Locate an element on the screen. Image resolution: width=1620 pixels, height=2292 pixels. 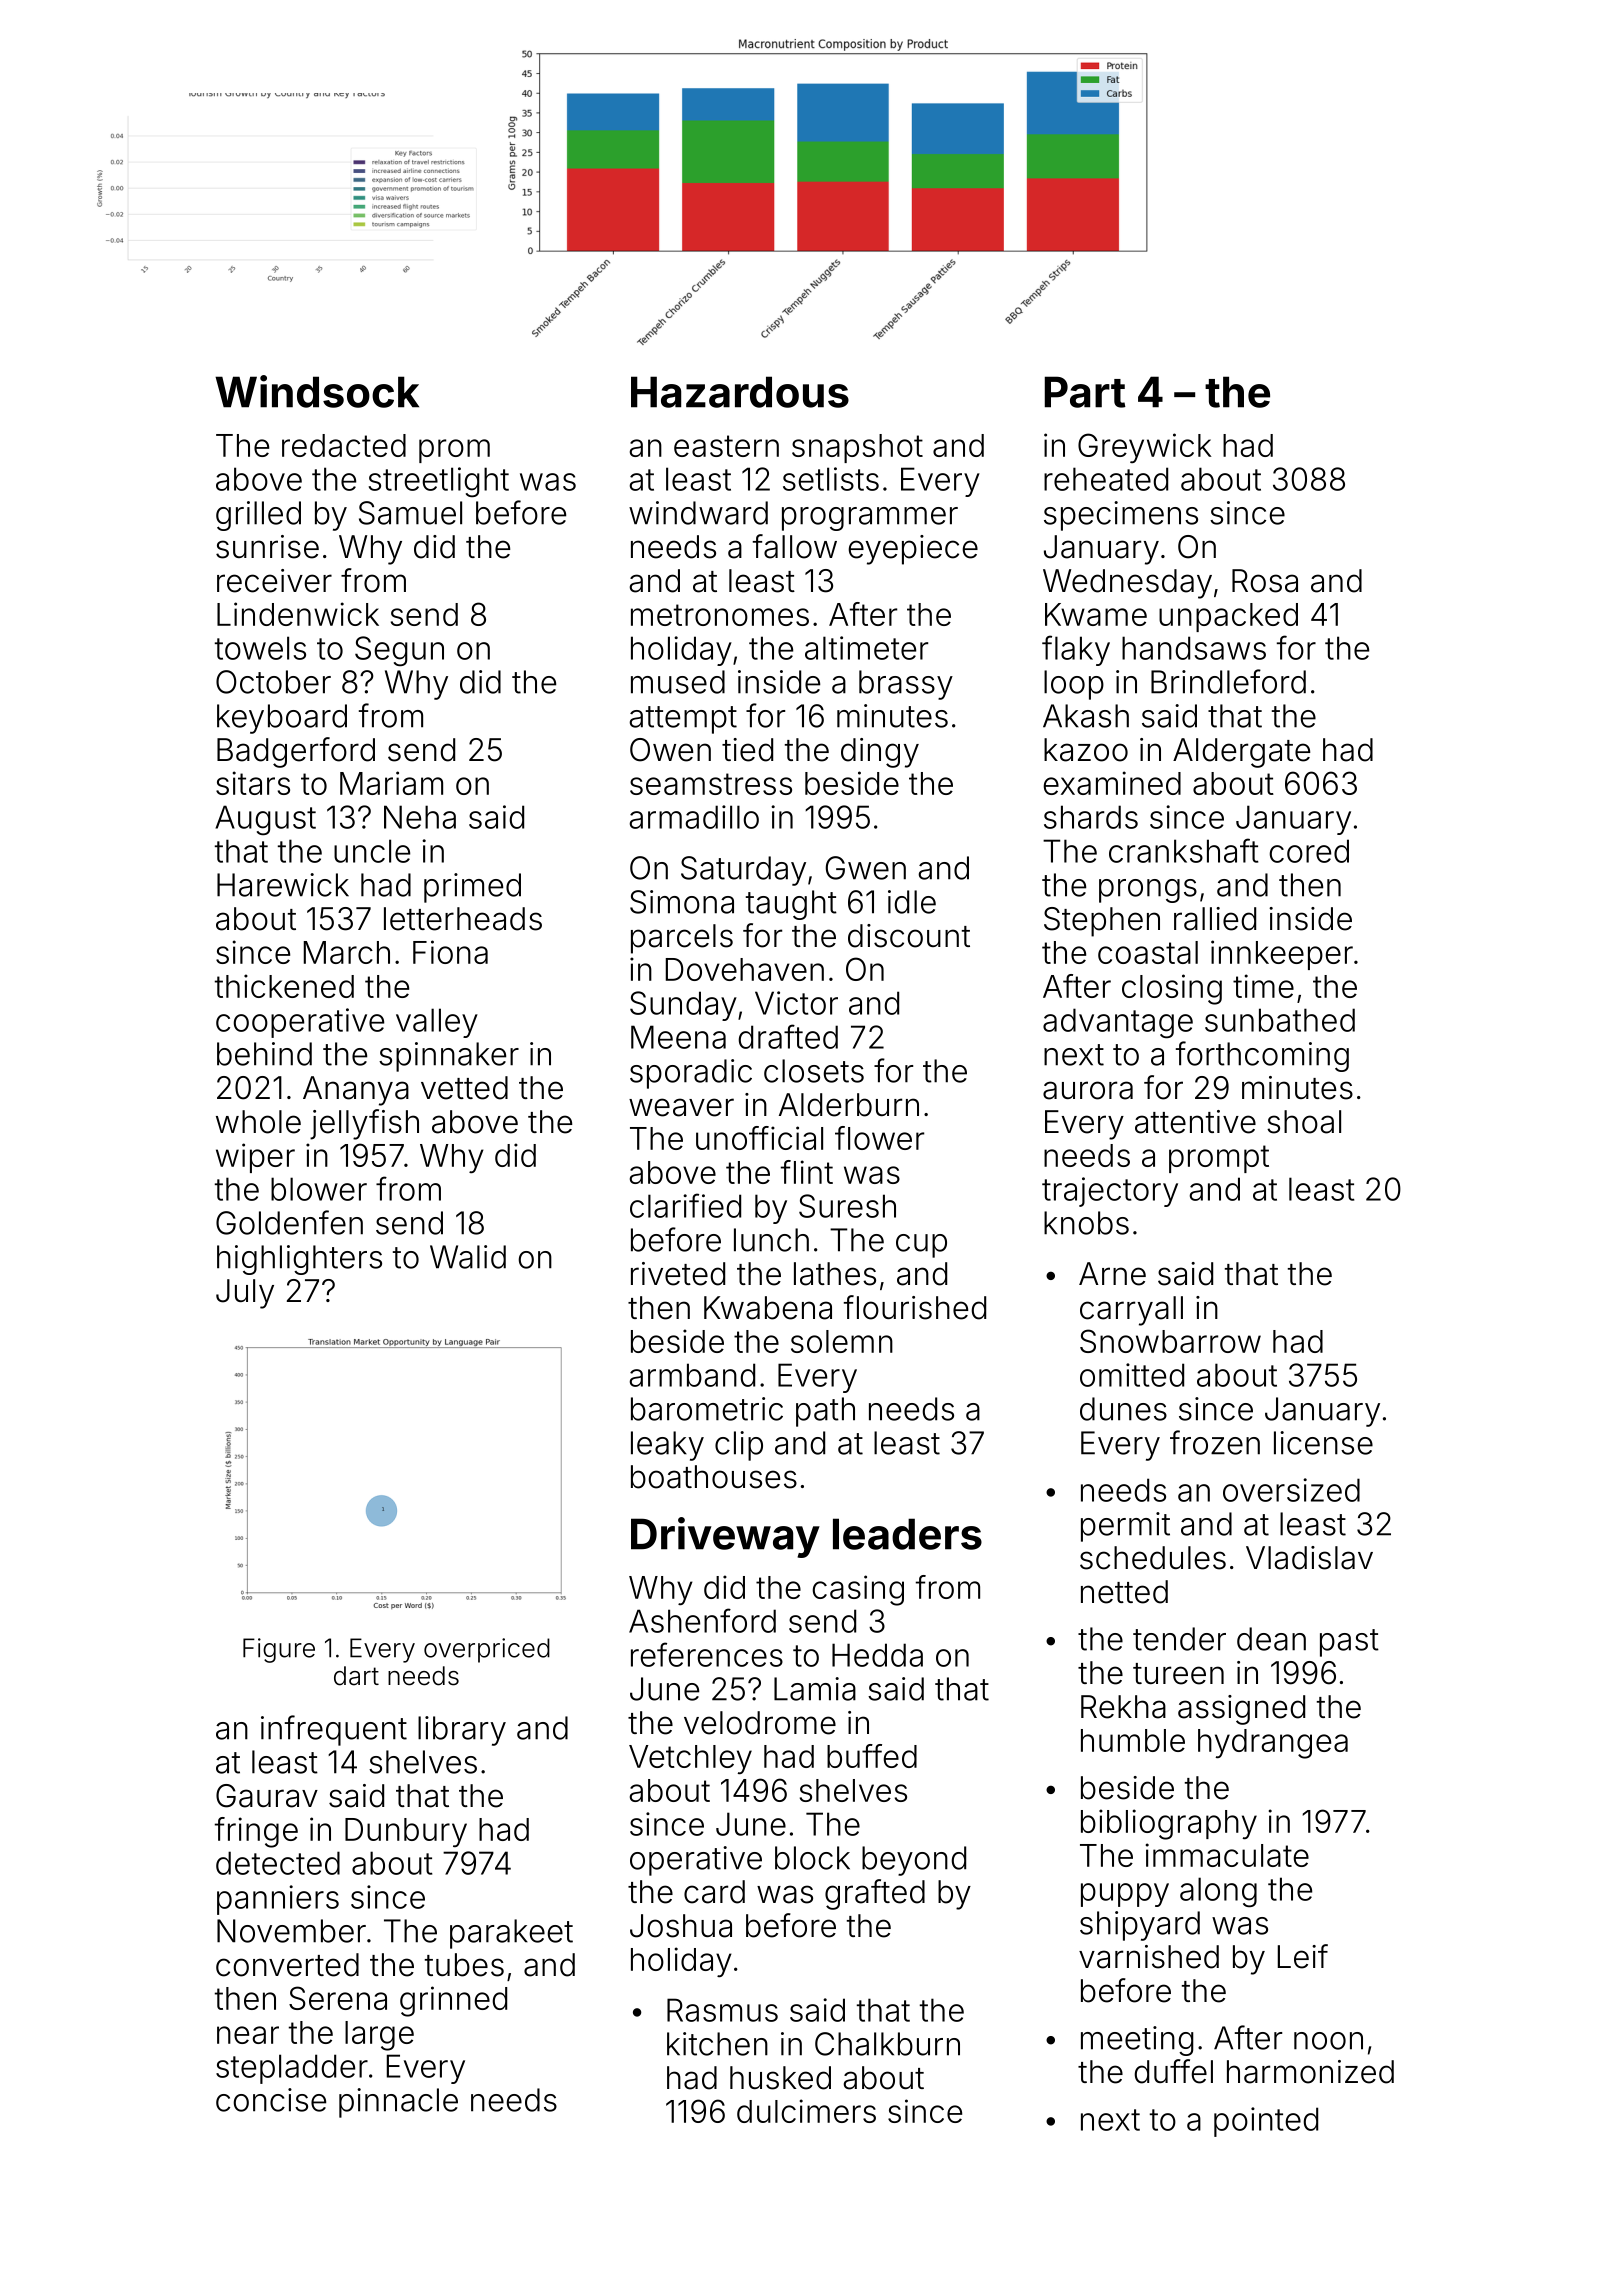
cored is located at coordinates (1309, 851).
